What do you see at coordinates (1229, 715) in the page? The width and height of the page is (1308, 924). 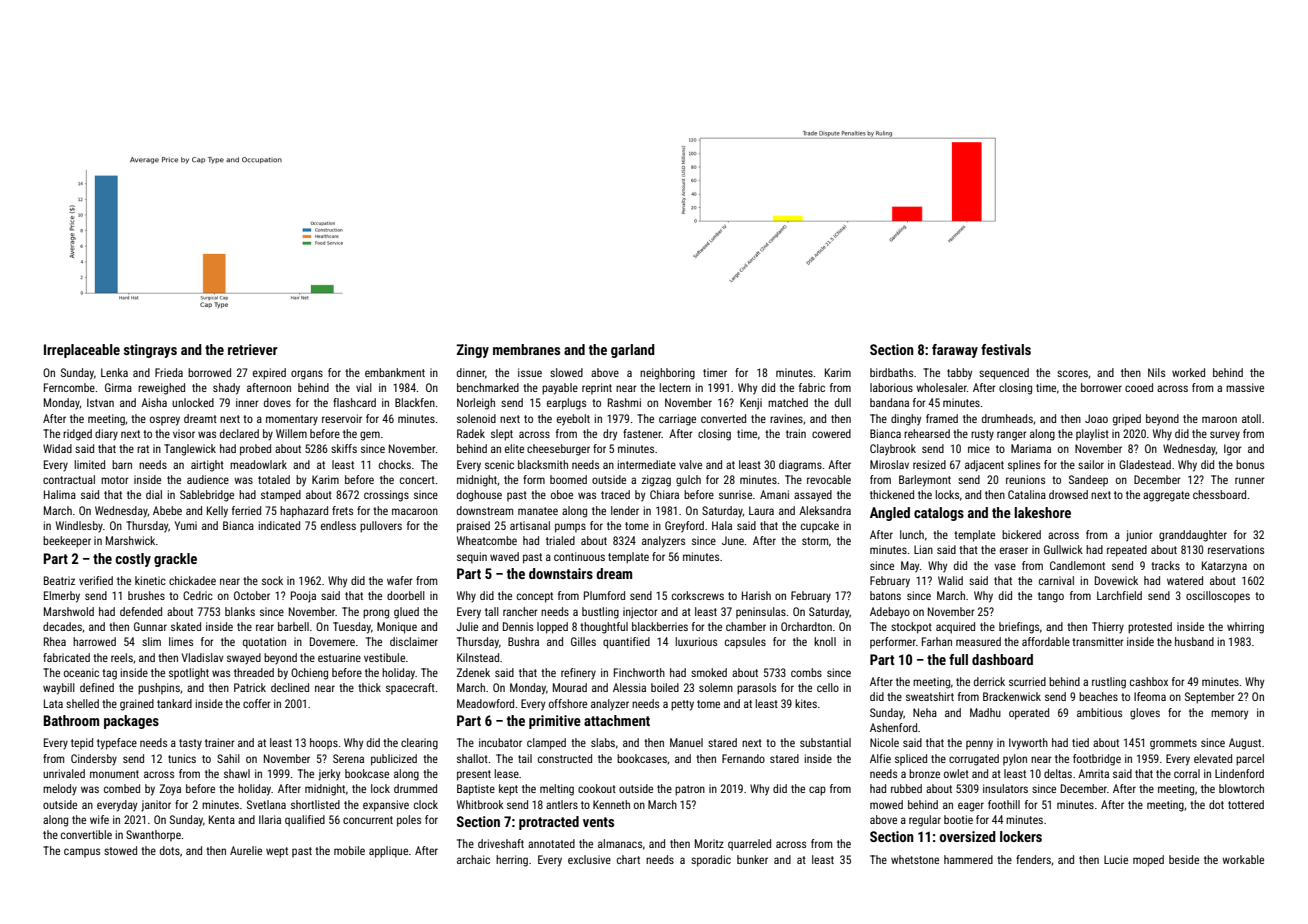 I see `memory` at bounding box center [1229, 715].
